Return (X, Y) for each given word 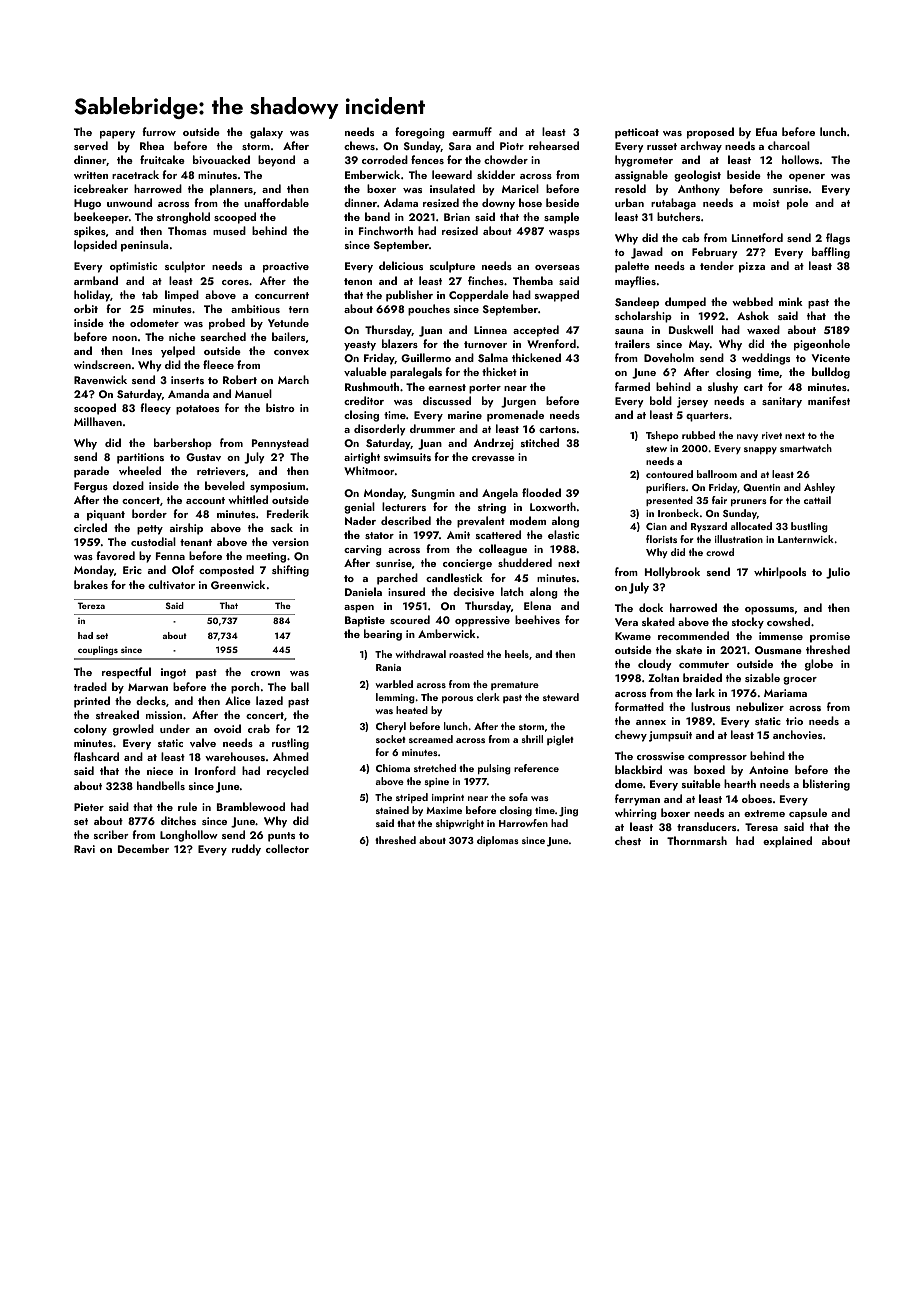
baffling (831, 253)
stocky (748, 623)
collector (287, 848)
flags (838, 239)
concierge (467, 564)
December (143, 848)
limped (182, 296)
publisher (409, 296)
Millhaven (98, 421)
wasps (564, 234)
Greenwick (238, 584)
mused (229, 230)
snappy (760, 450)
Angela (500, 494)
